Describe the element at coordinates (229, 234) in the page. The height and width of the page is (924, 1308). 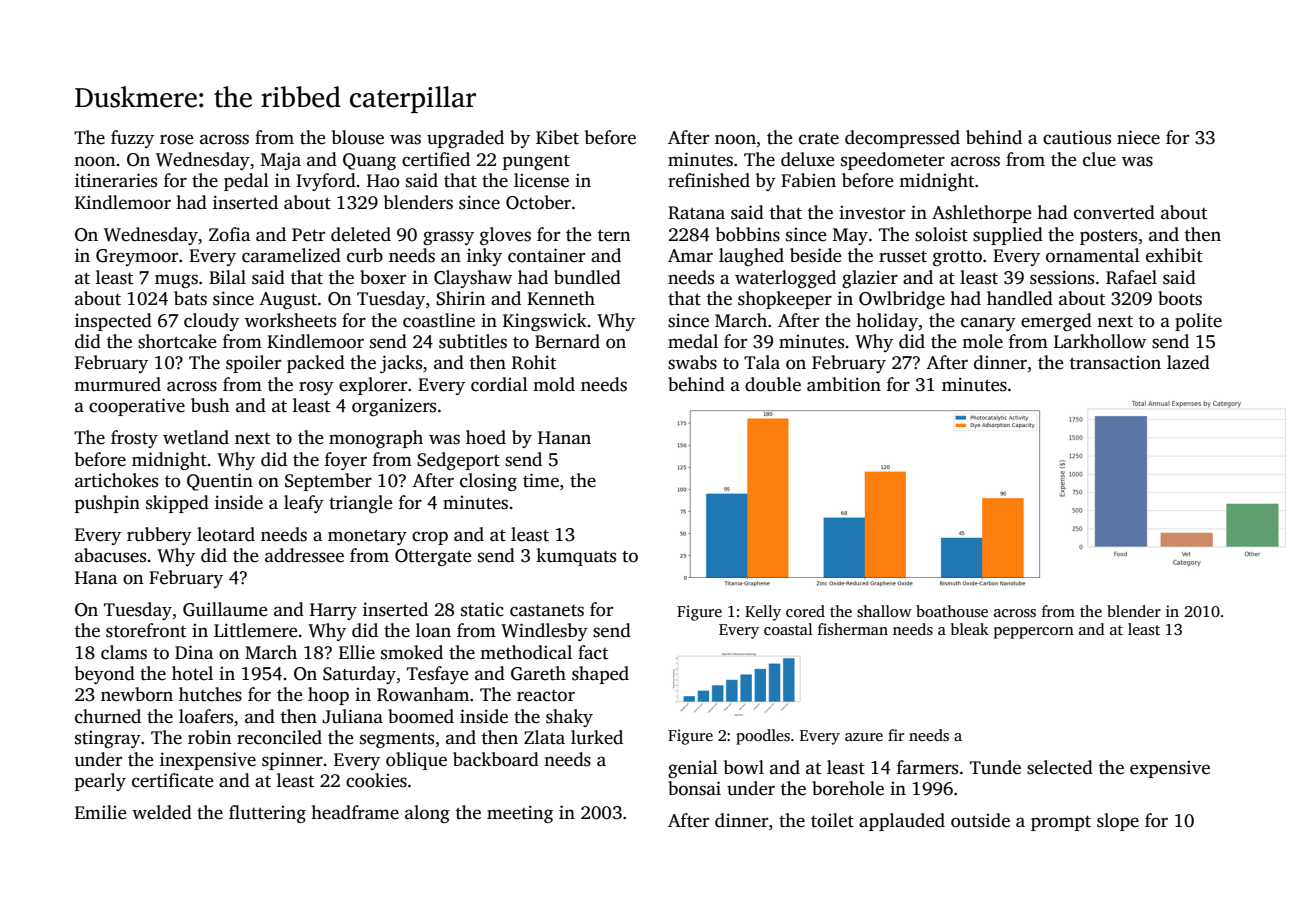
I see `Zofia` at that location.
